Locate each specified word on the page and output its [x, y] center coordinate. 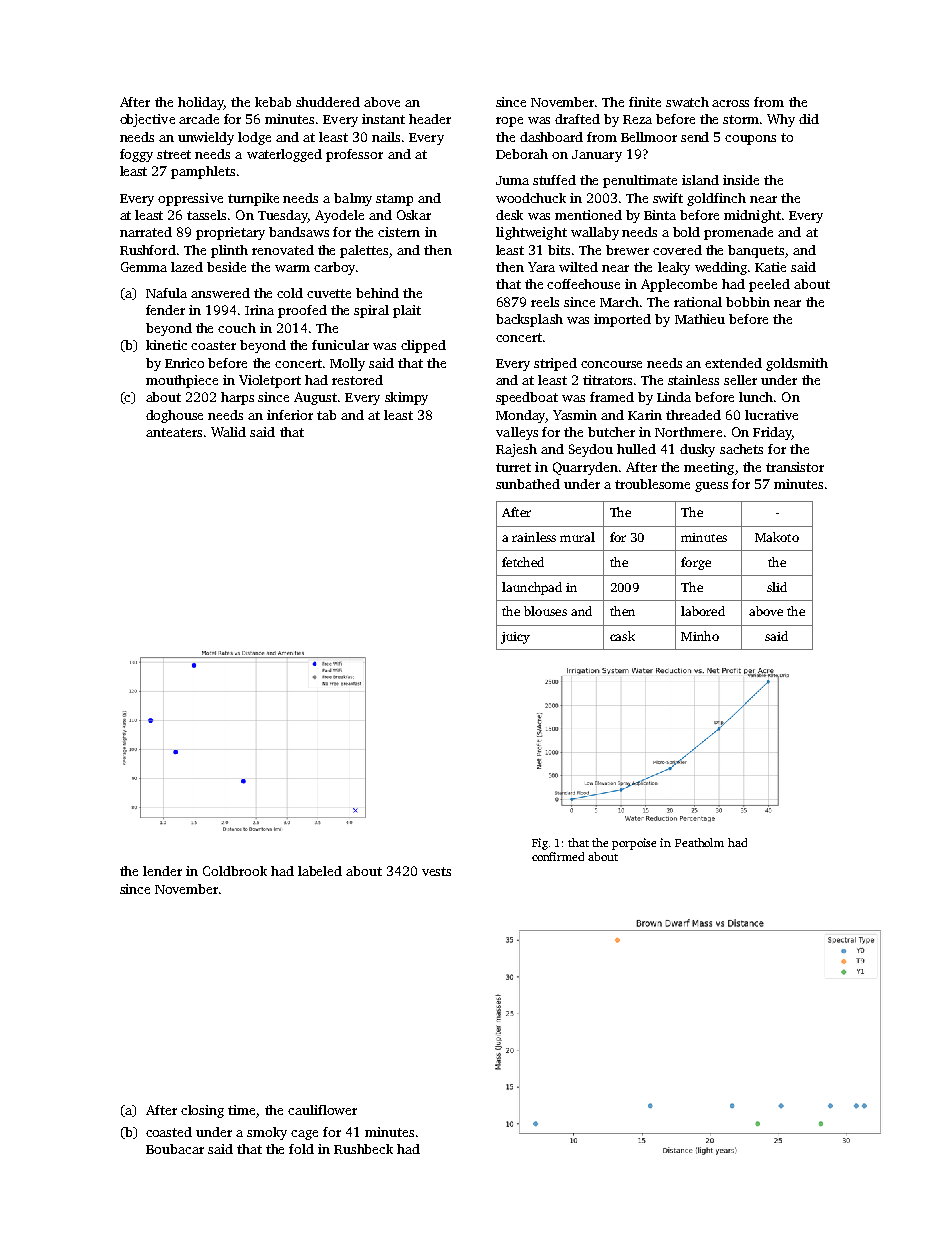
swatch [687, 102]
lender [162, 871]
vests [436, 871]
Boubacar [175, 1149]
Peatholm [699, 842]
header [430, 119]
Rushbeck [363, 1149]
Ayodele [339, 216]
